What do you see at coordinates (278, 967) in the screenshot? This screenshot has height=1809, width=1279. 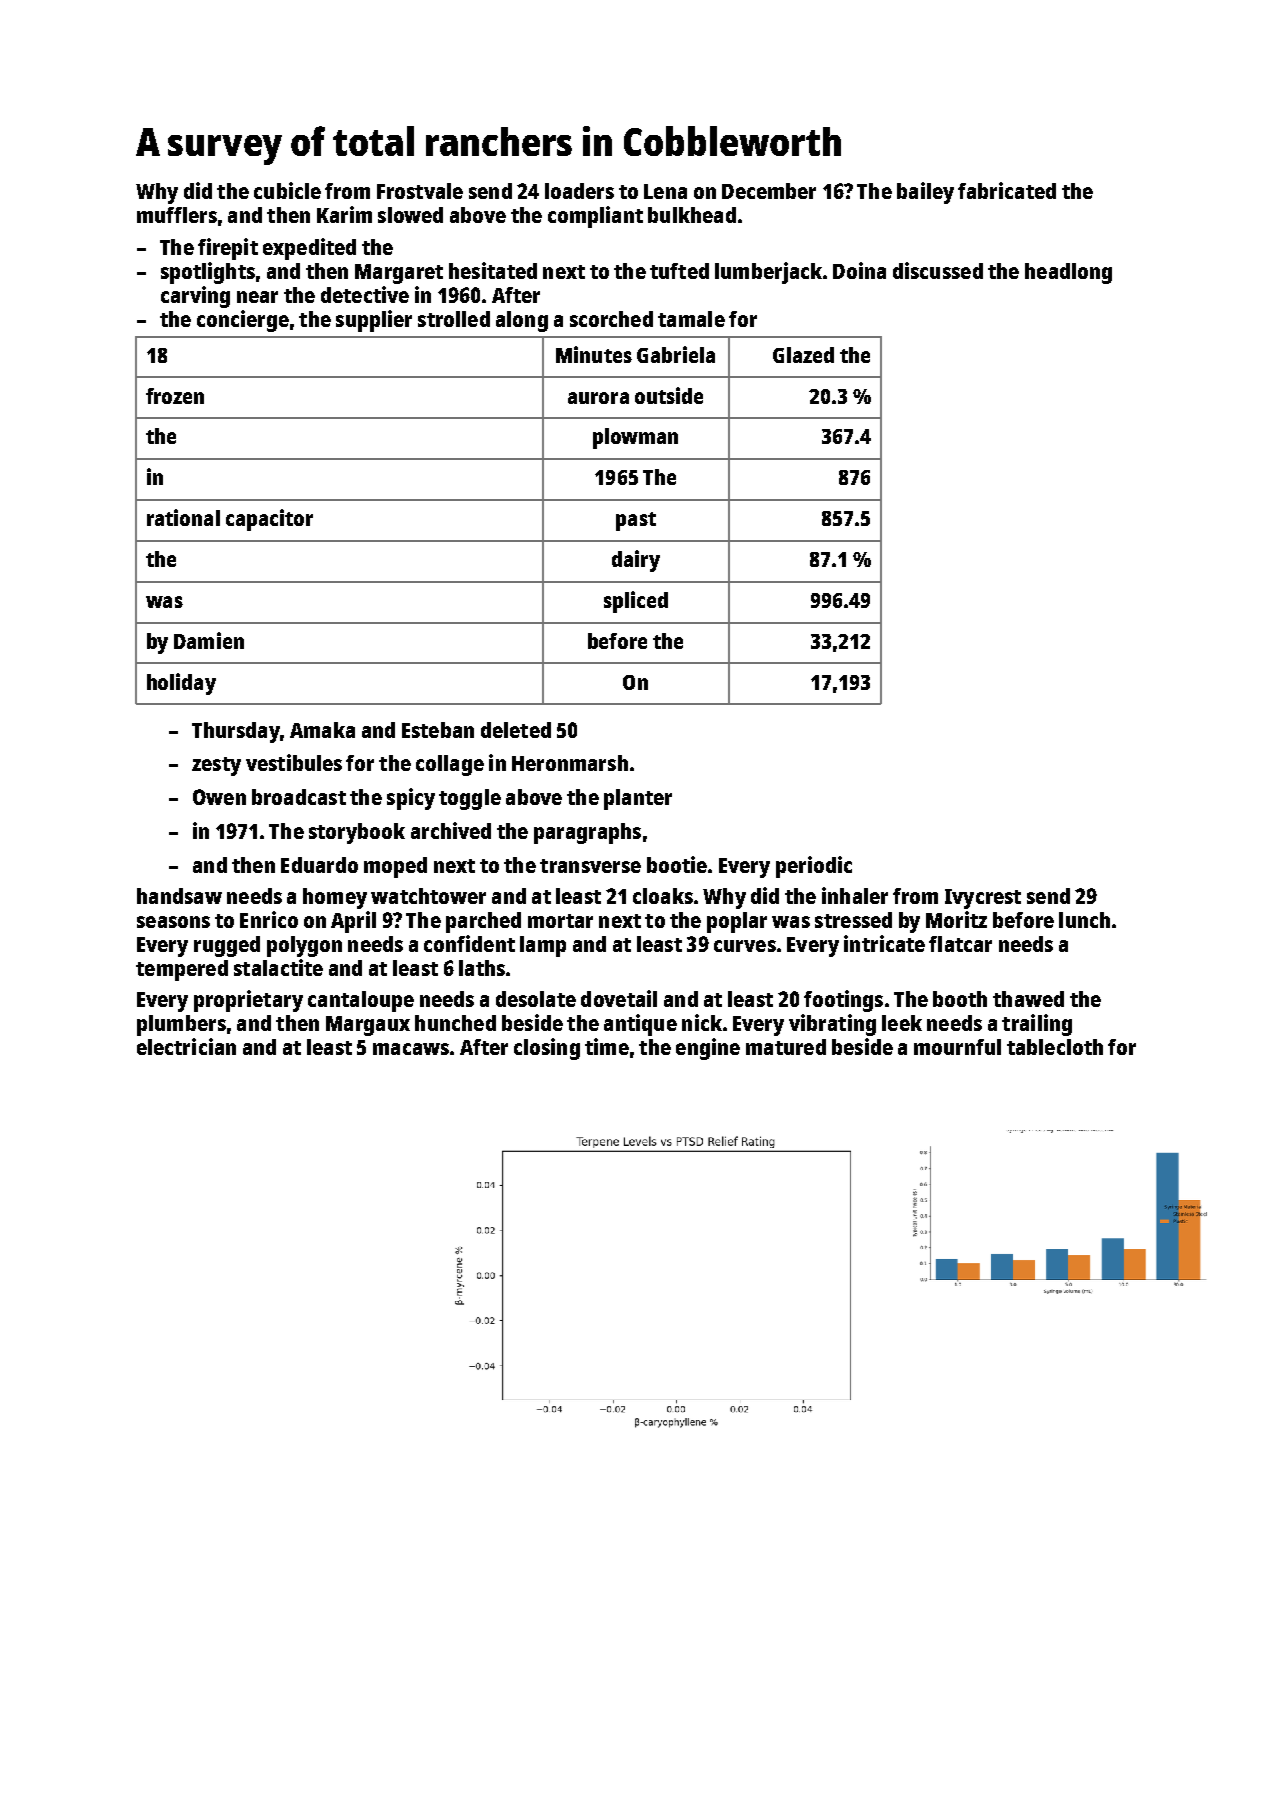 I see `stalactite` at bounding box center [278, 967].
